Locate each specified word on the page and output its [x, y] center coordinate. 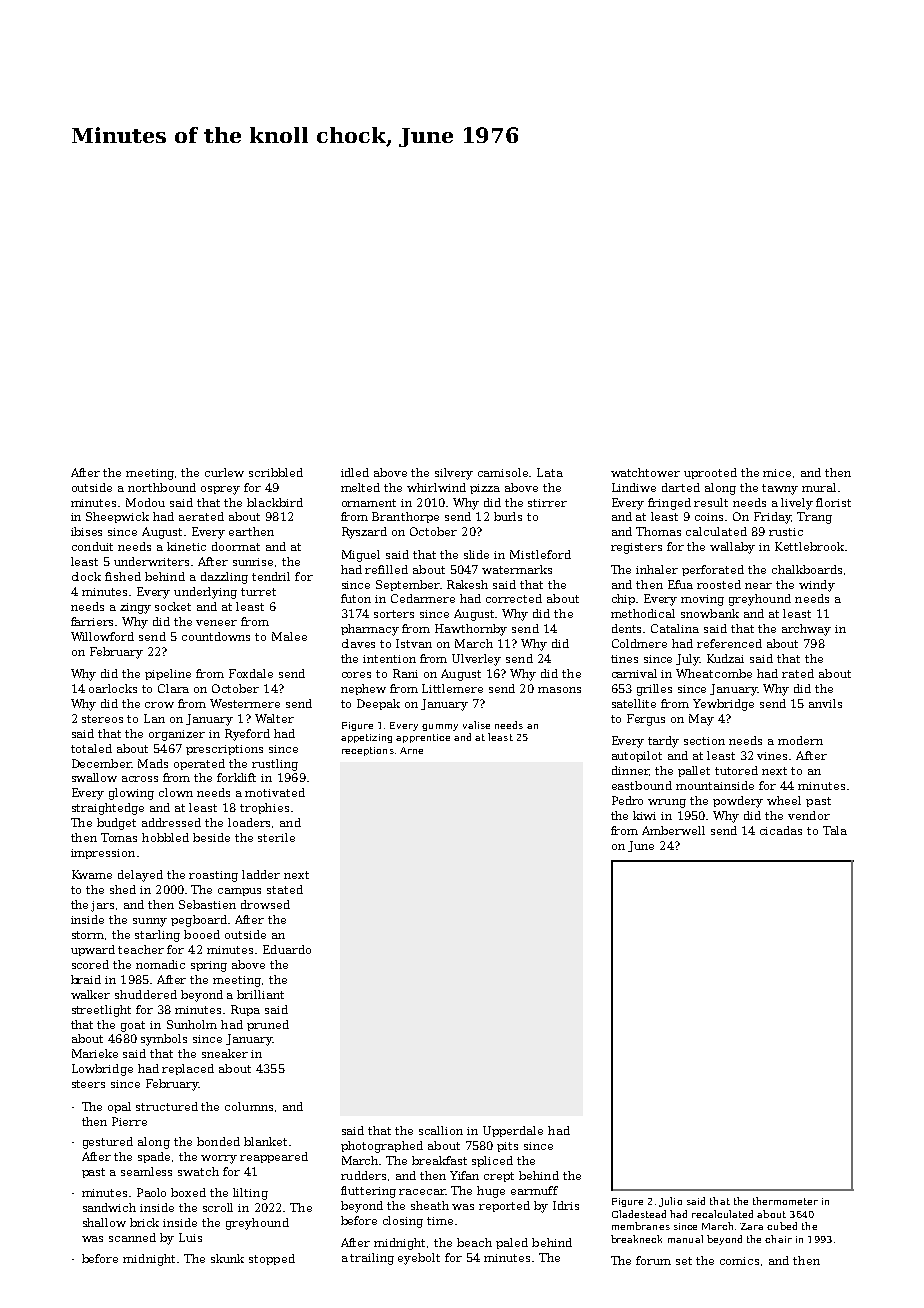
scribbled [276, 472]
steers [88, 1084]
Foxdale [251, 673]
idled [355, 472]
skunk [227, 1258]
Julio [670, 1202]
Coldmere [639, 643]
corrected [514, 598]
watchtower [645, 472]
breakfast [439, 1160]
